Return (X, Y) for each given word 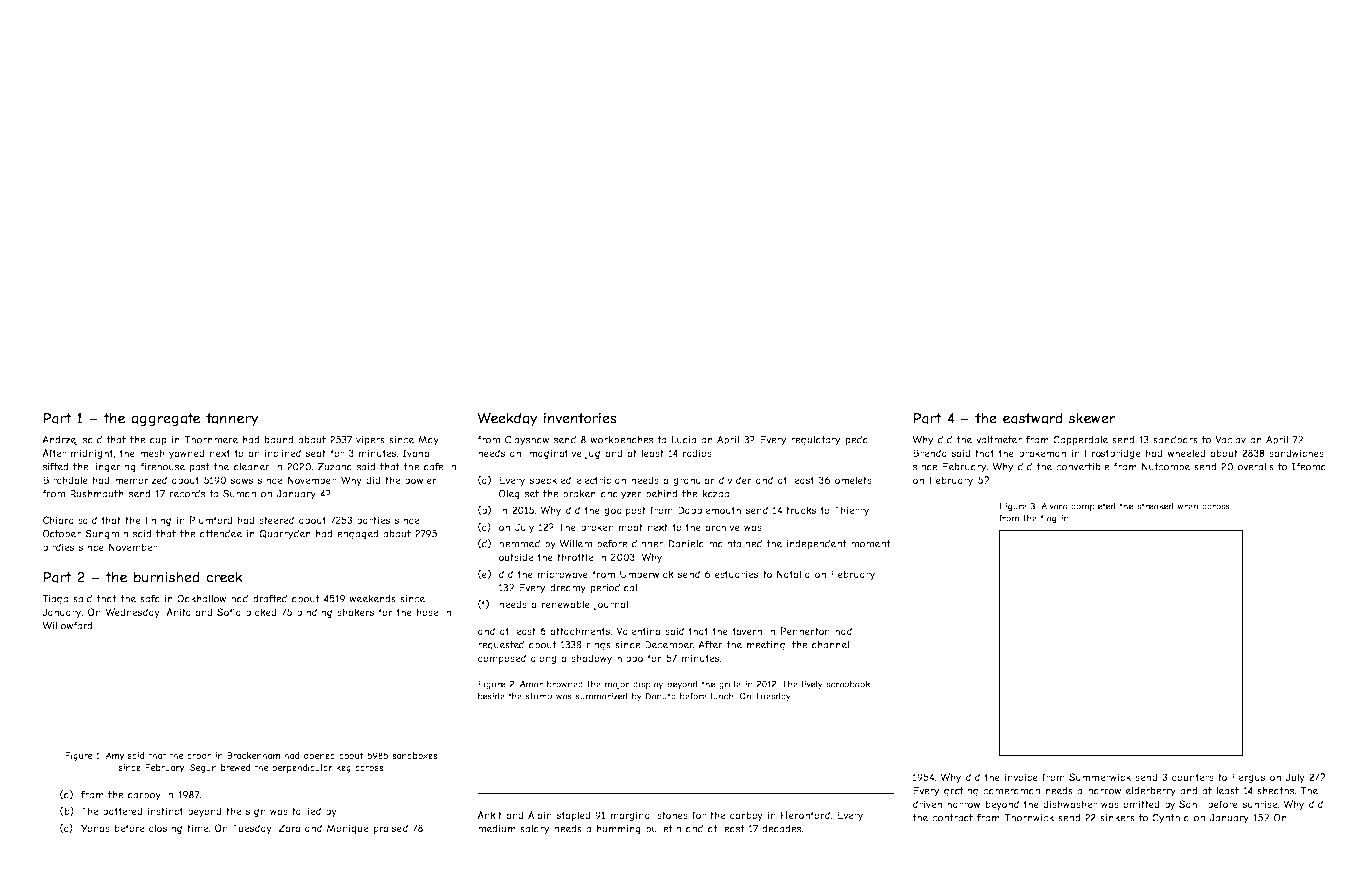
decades (781, 829)
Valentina (638, 631)
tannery (232, 420)
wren (1187, 507)
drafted (270, 599)
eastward (1033, 418)
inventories (580, 418)
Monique (348, 829)
